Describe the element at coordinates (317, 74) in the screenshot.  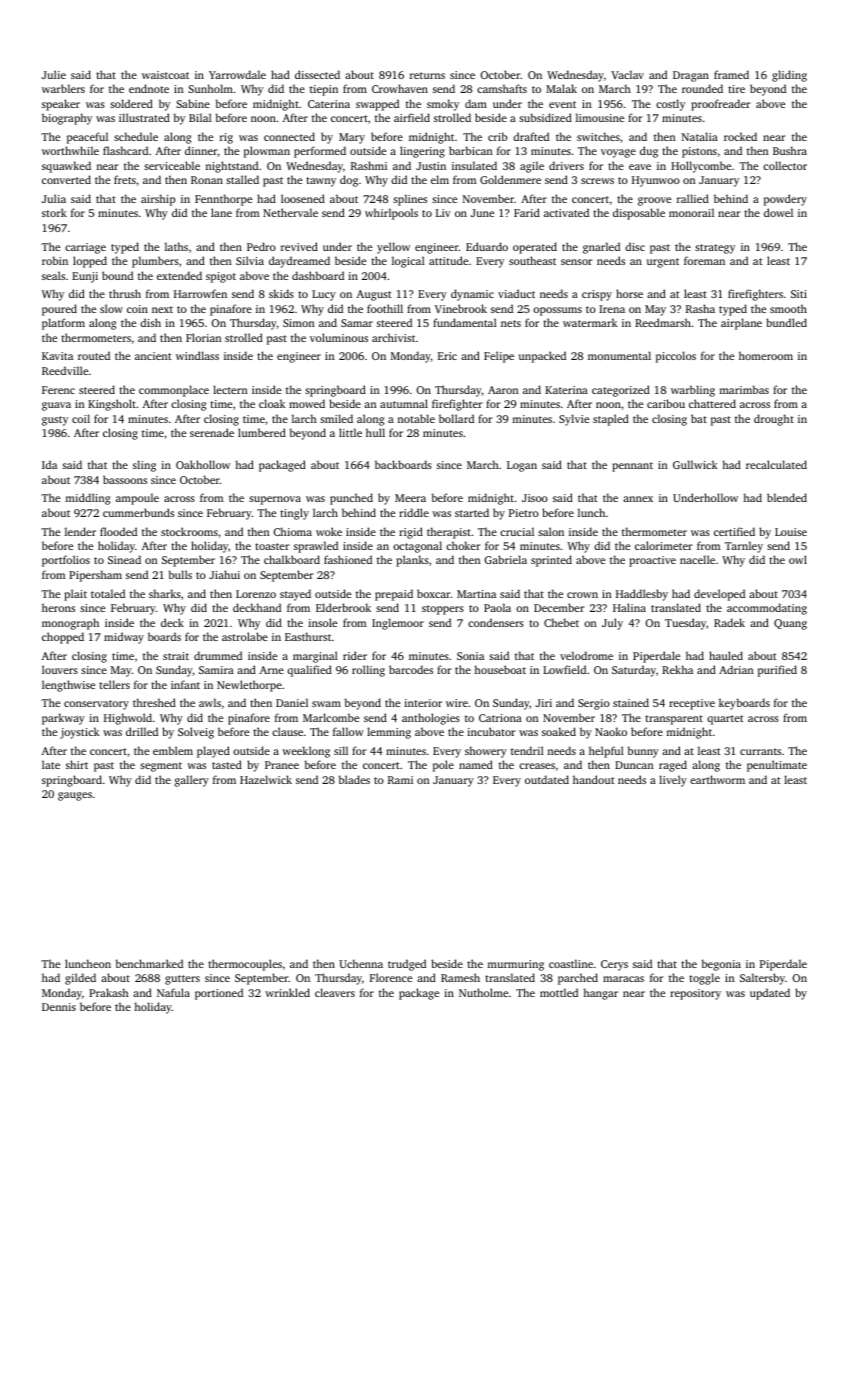
I see `dissected` at that location.
